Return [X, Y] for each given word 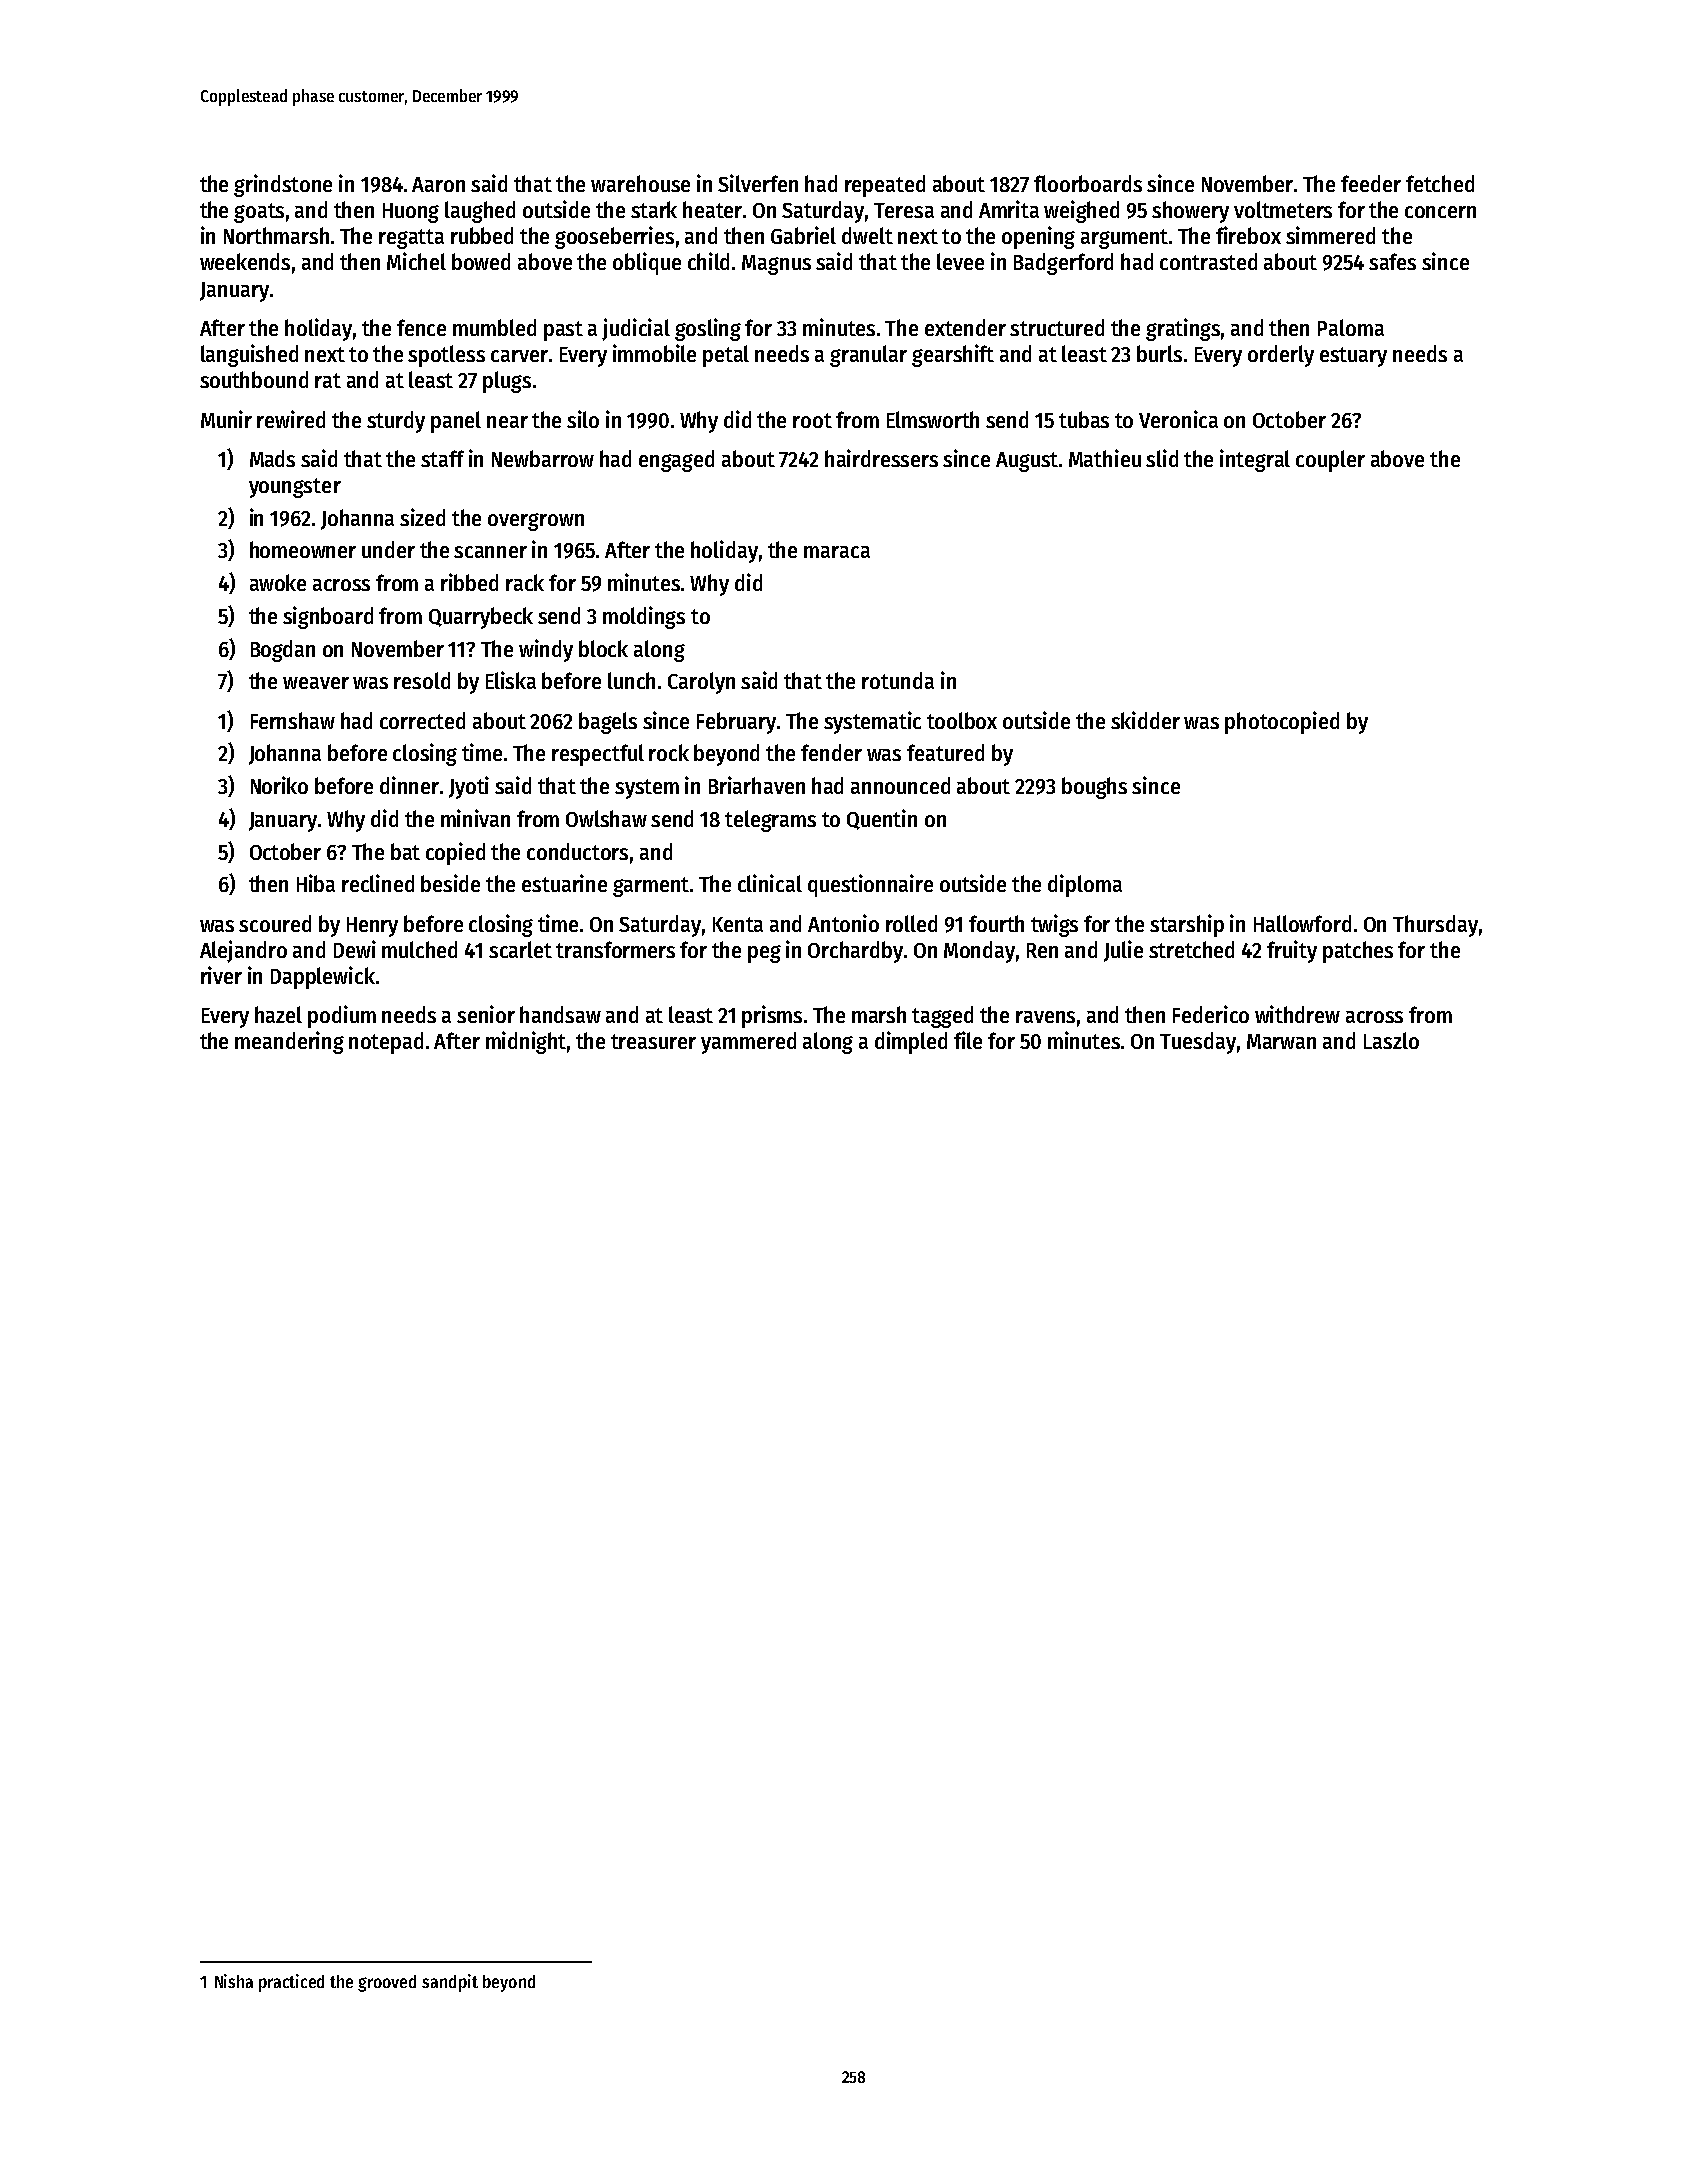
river [221, 975]
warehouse [640, 183]
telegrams [770, 821]
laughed [480, 212]
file [968, 1040]
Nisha [234, 1981]
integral [1255, 460]
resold [422, 680]
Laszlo [1391, 1040]
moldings [644, 617]
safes [1392, 261]
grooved [387, 1983]
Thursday [1435, 926]
